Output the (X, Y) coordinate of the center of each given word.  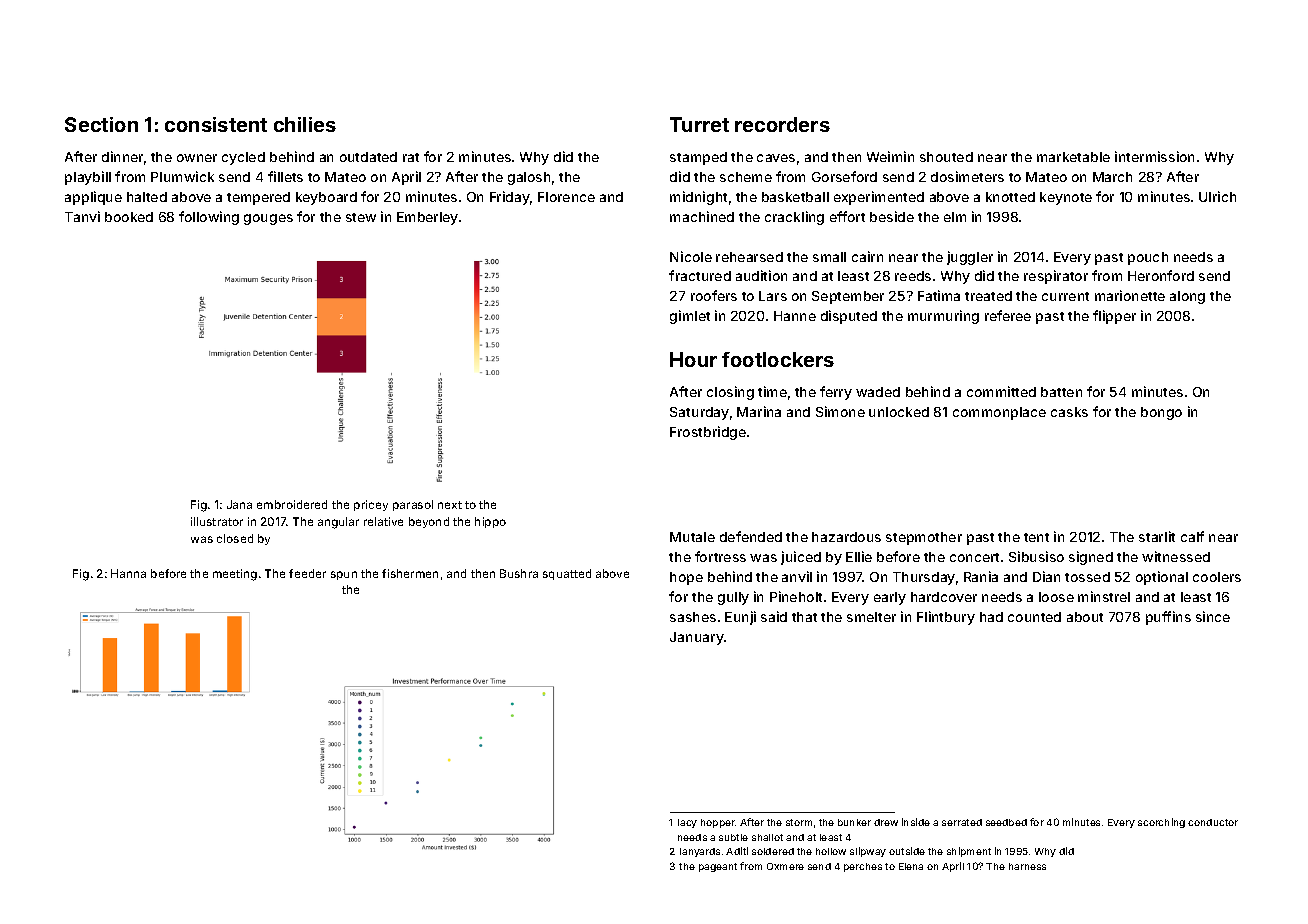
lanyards (700, 852)
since (1213, 616)
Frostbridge (708, 433)
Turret (699, 124)
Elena (911, 866)
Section (101, 124)
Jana (239, 504)
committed (1001, 391)
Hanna (128, 573)
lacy (687, 823)
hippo (490, 522)
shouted (946, 157)
